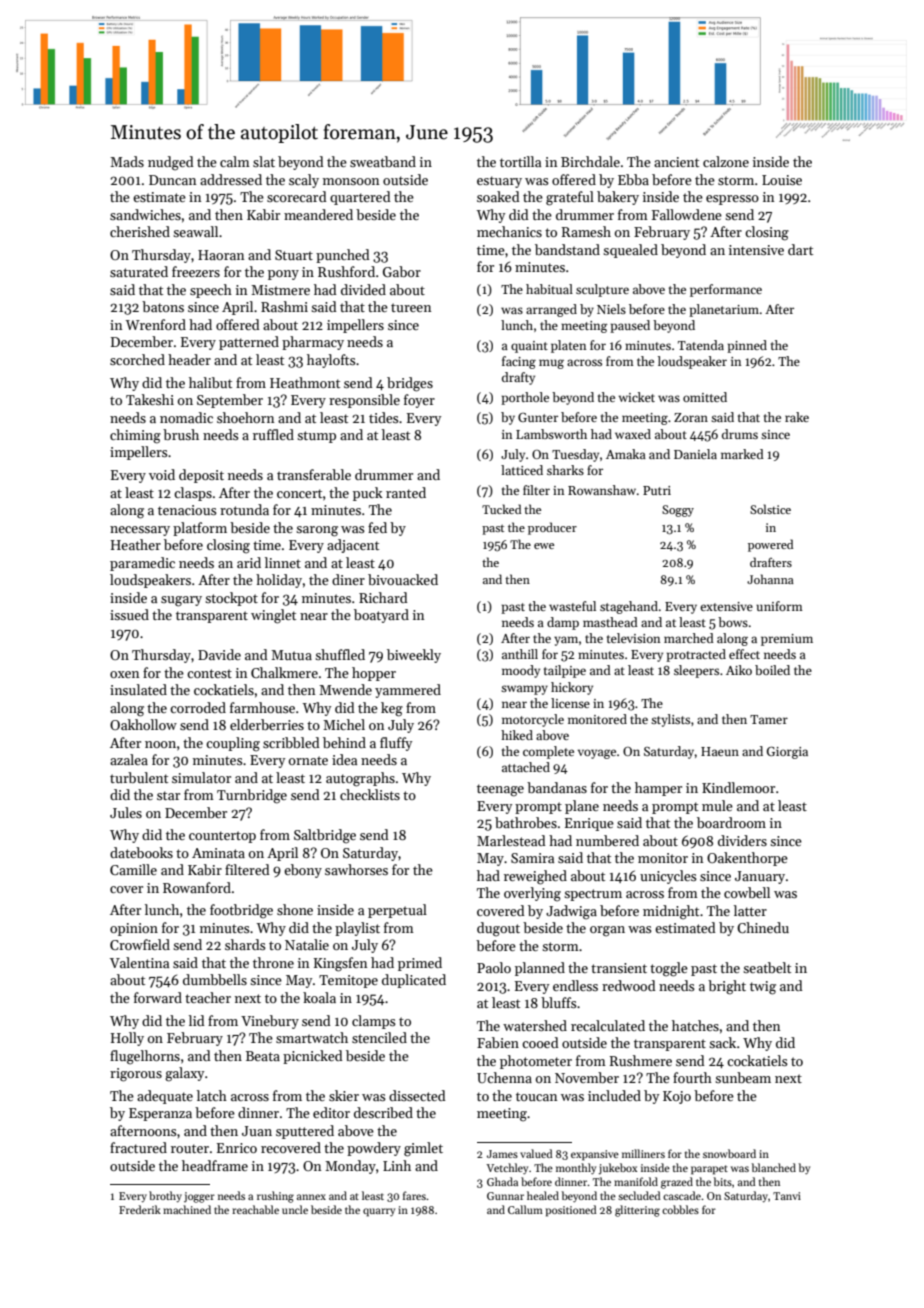 The image size is (924, 1308). I want to click on idea, so click(344, 759).
